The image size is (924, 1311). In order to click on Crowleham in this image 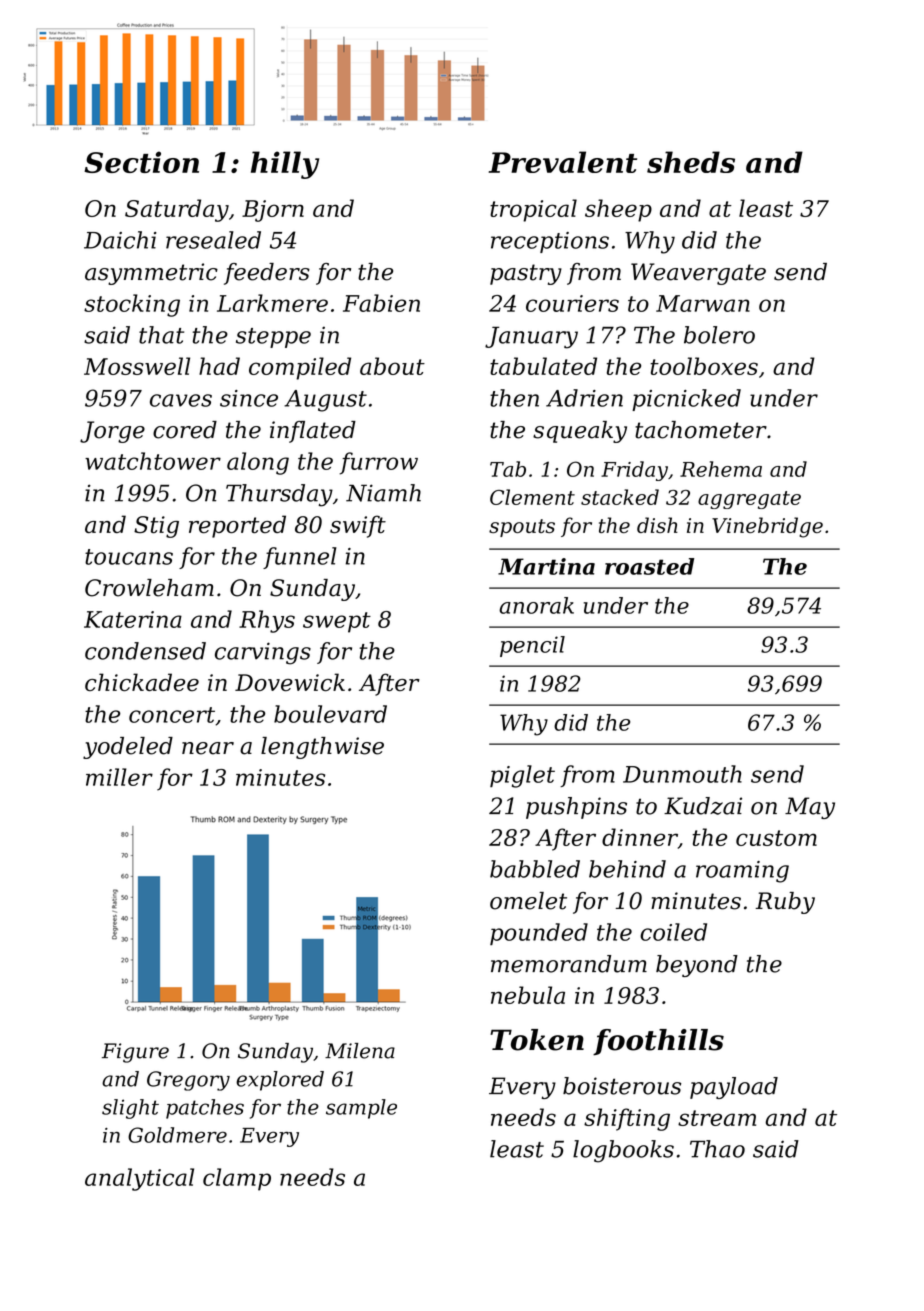, I will do `click(149, 588)`.
